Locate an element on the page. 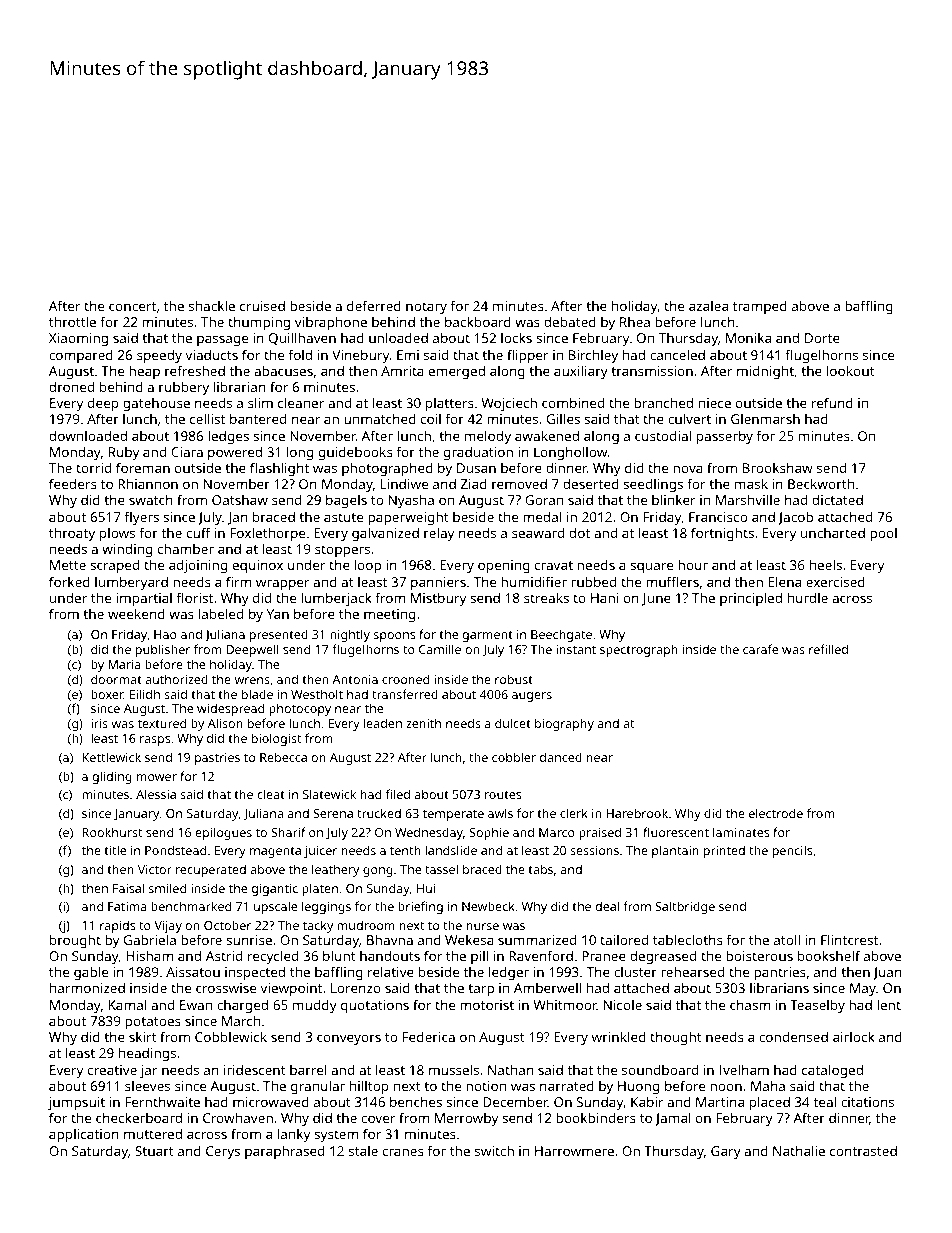 This image has width=952, height=1233. Dorte is located at coordinates (822, 338).
